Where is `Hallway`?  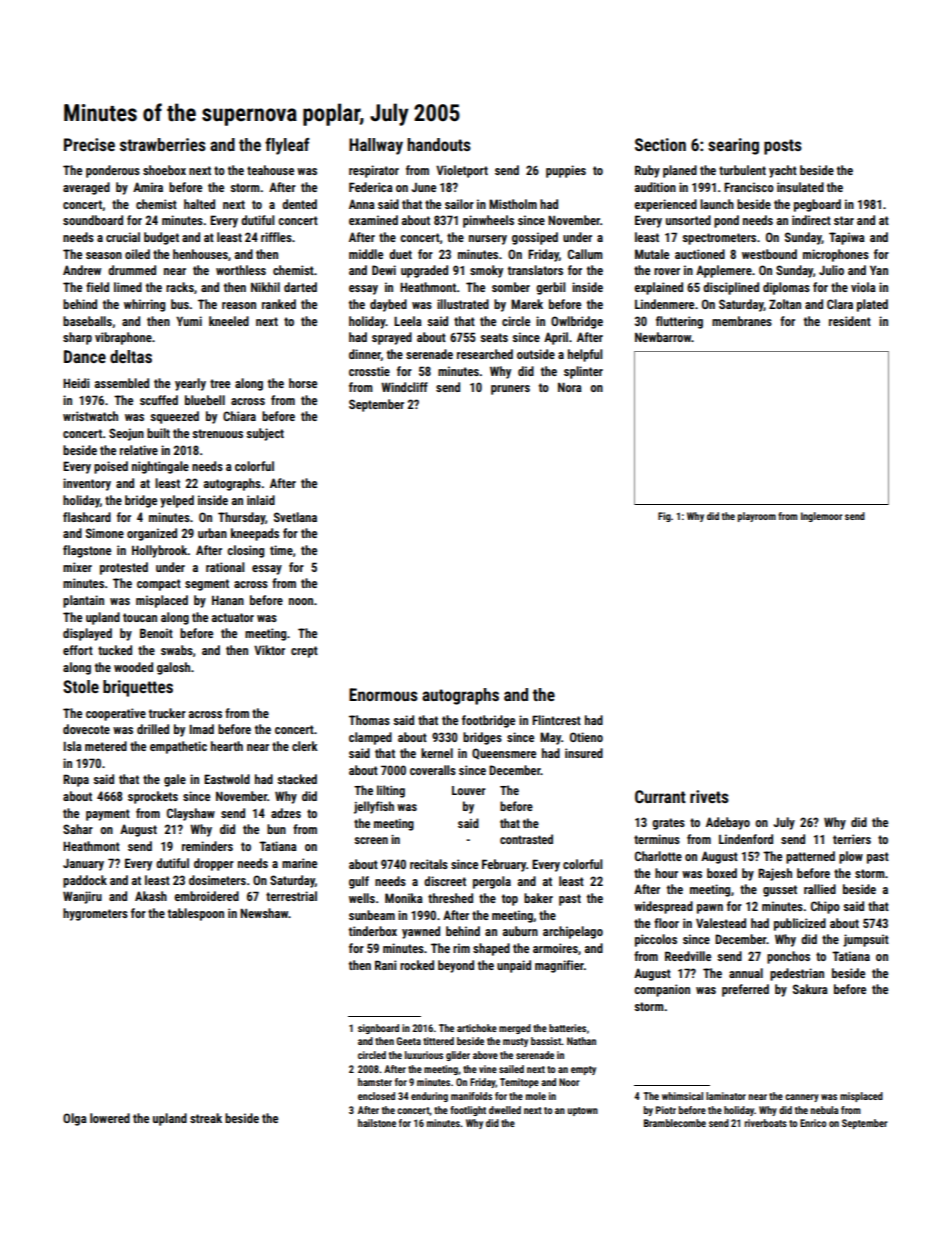 Hallway is located at coordinates (376, 146).
